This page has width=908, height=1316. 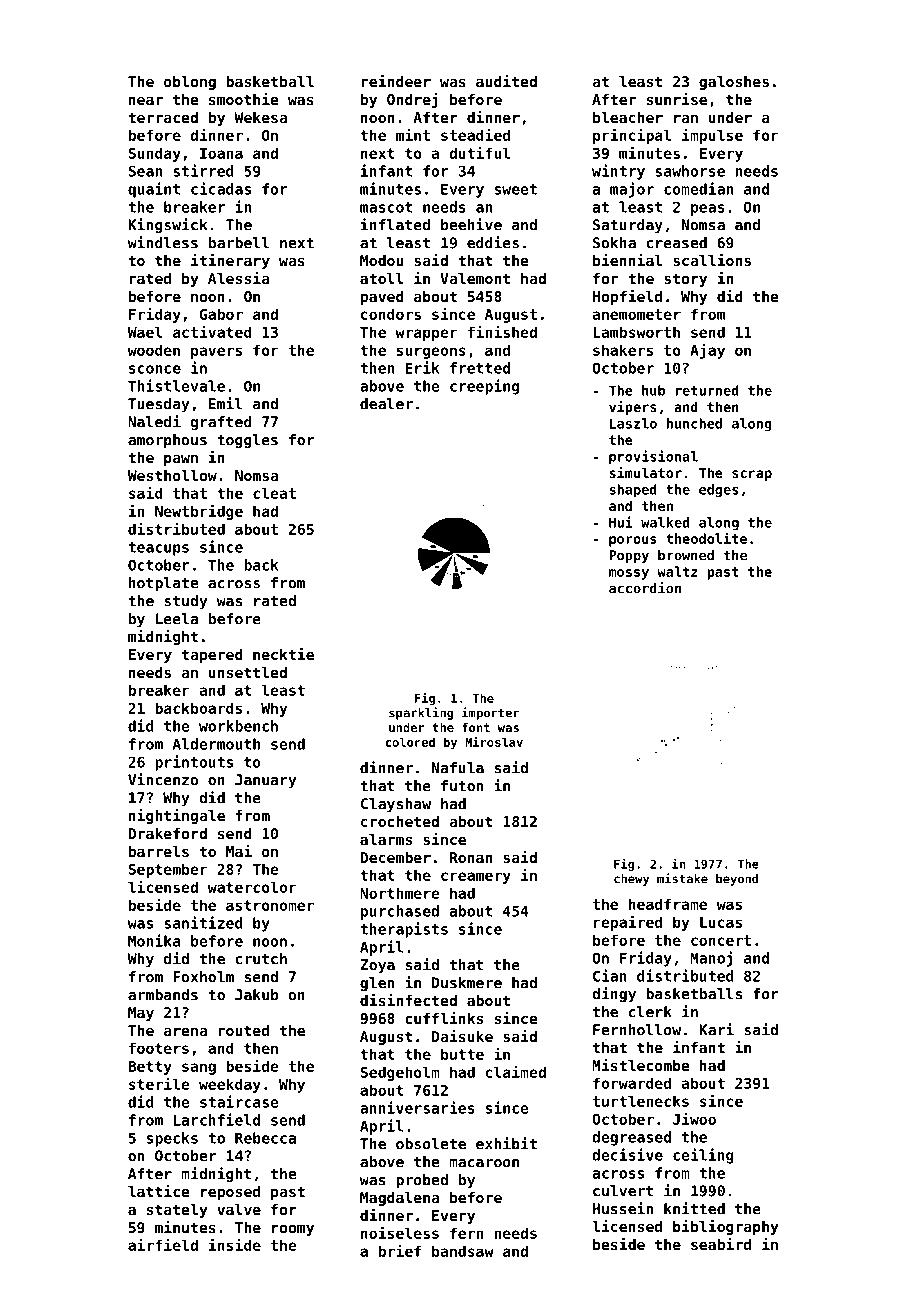 I want to click on cleat, so click(x=274, y=493).
